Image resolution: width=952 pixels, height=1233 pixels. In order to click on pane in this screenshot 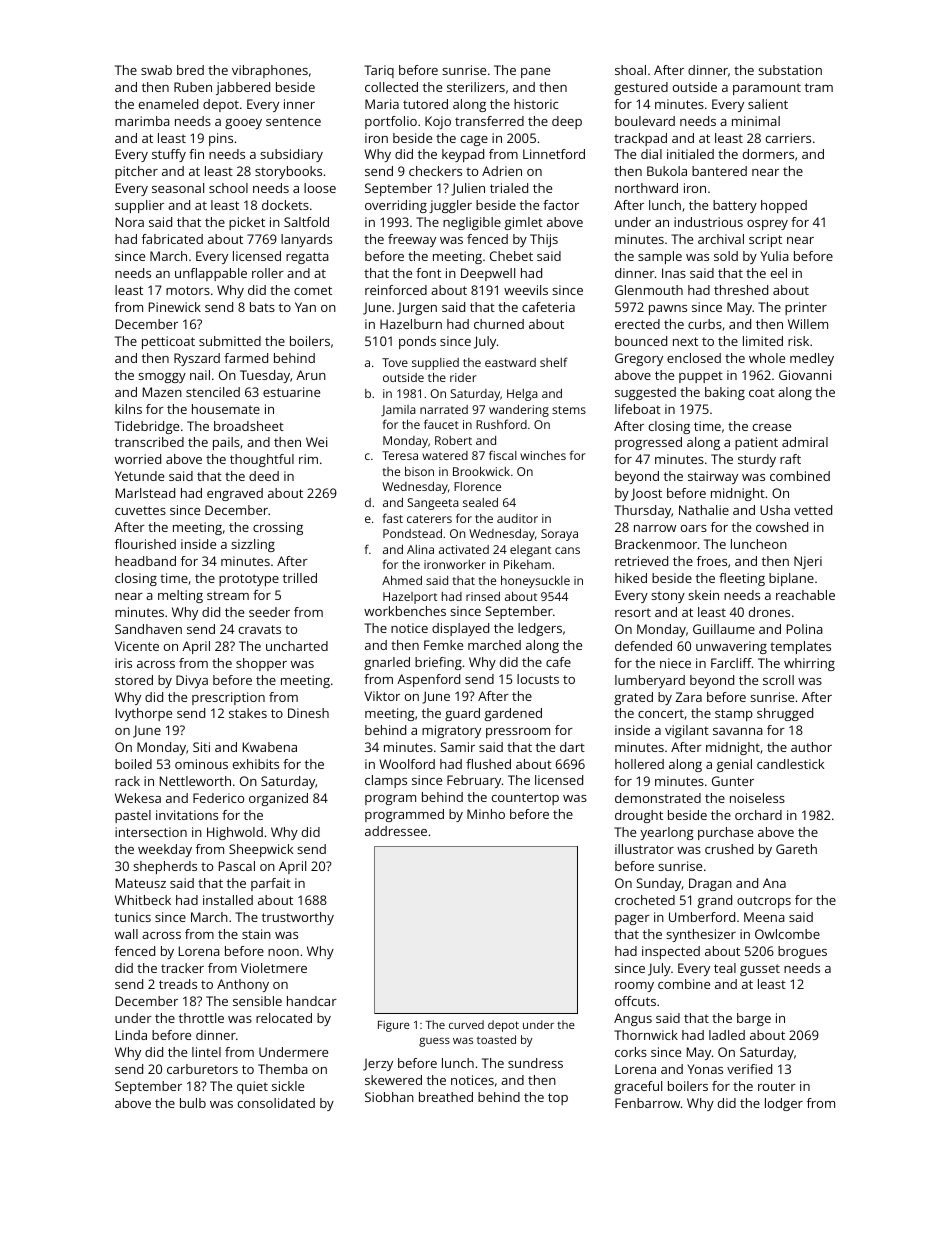, I will do `click(535, 73)`.
